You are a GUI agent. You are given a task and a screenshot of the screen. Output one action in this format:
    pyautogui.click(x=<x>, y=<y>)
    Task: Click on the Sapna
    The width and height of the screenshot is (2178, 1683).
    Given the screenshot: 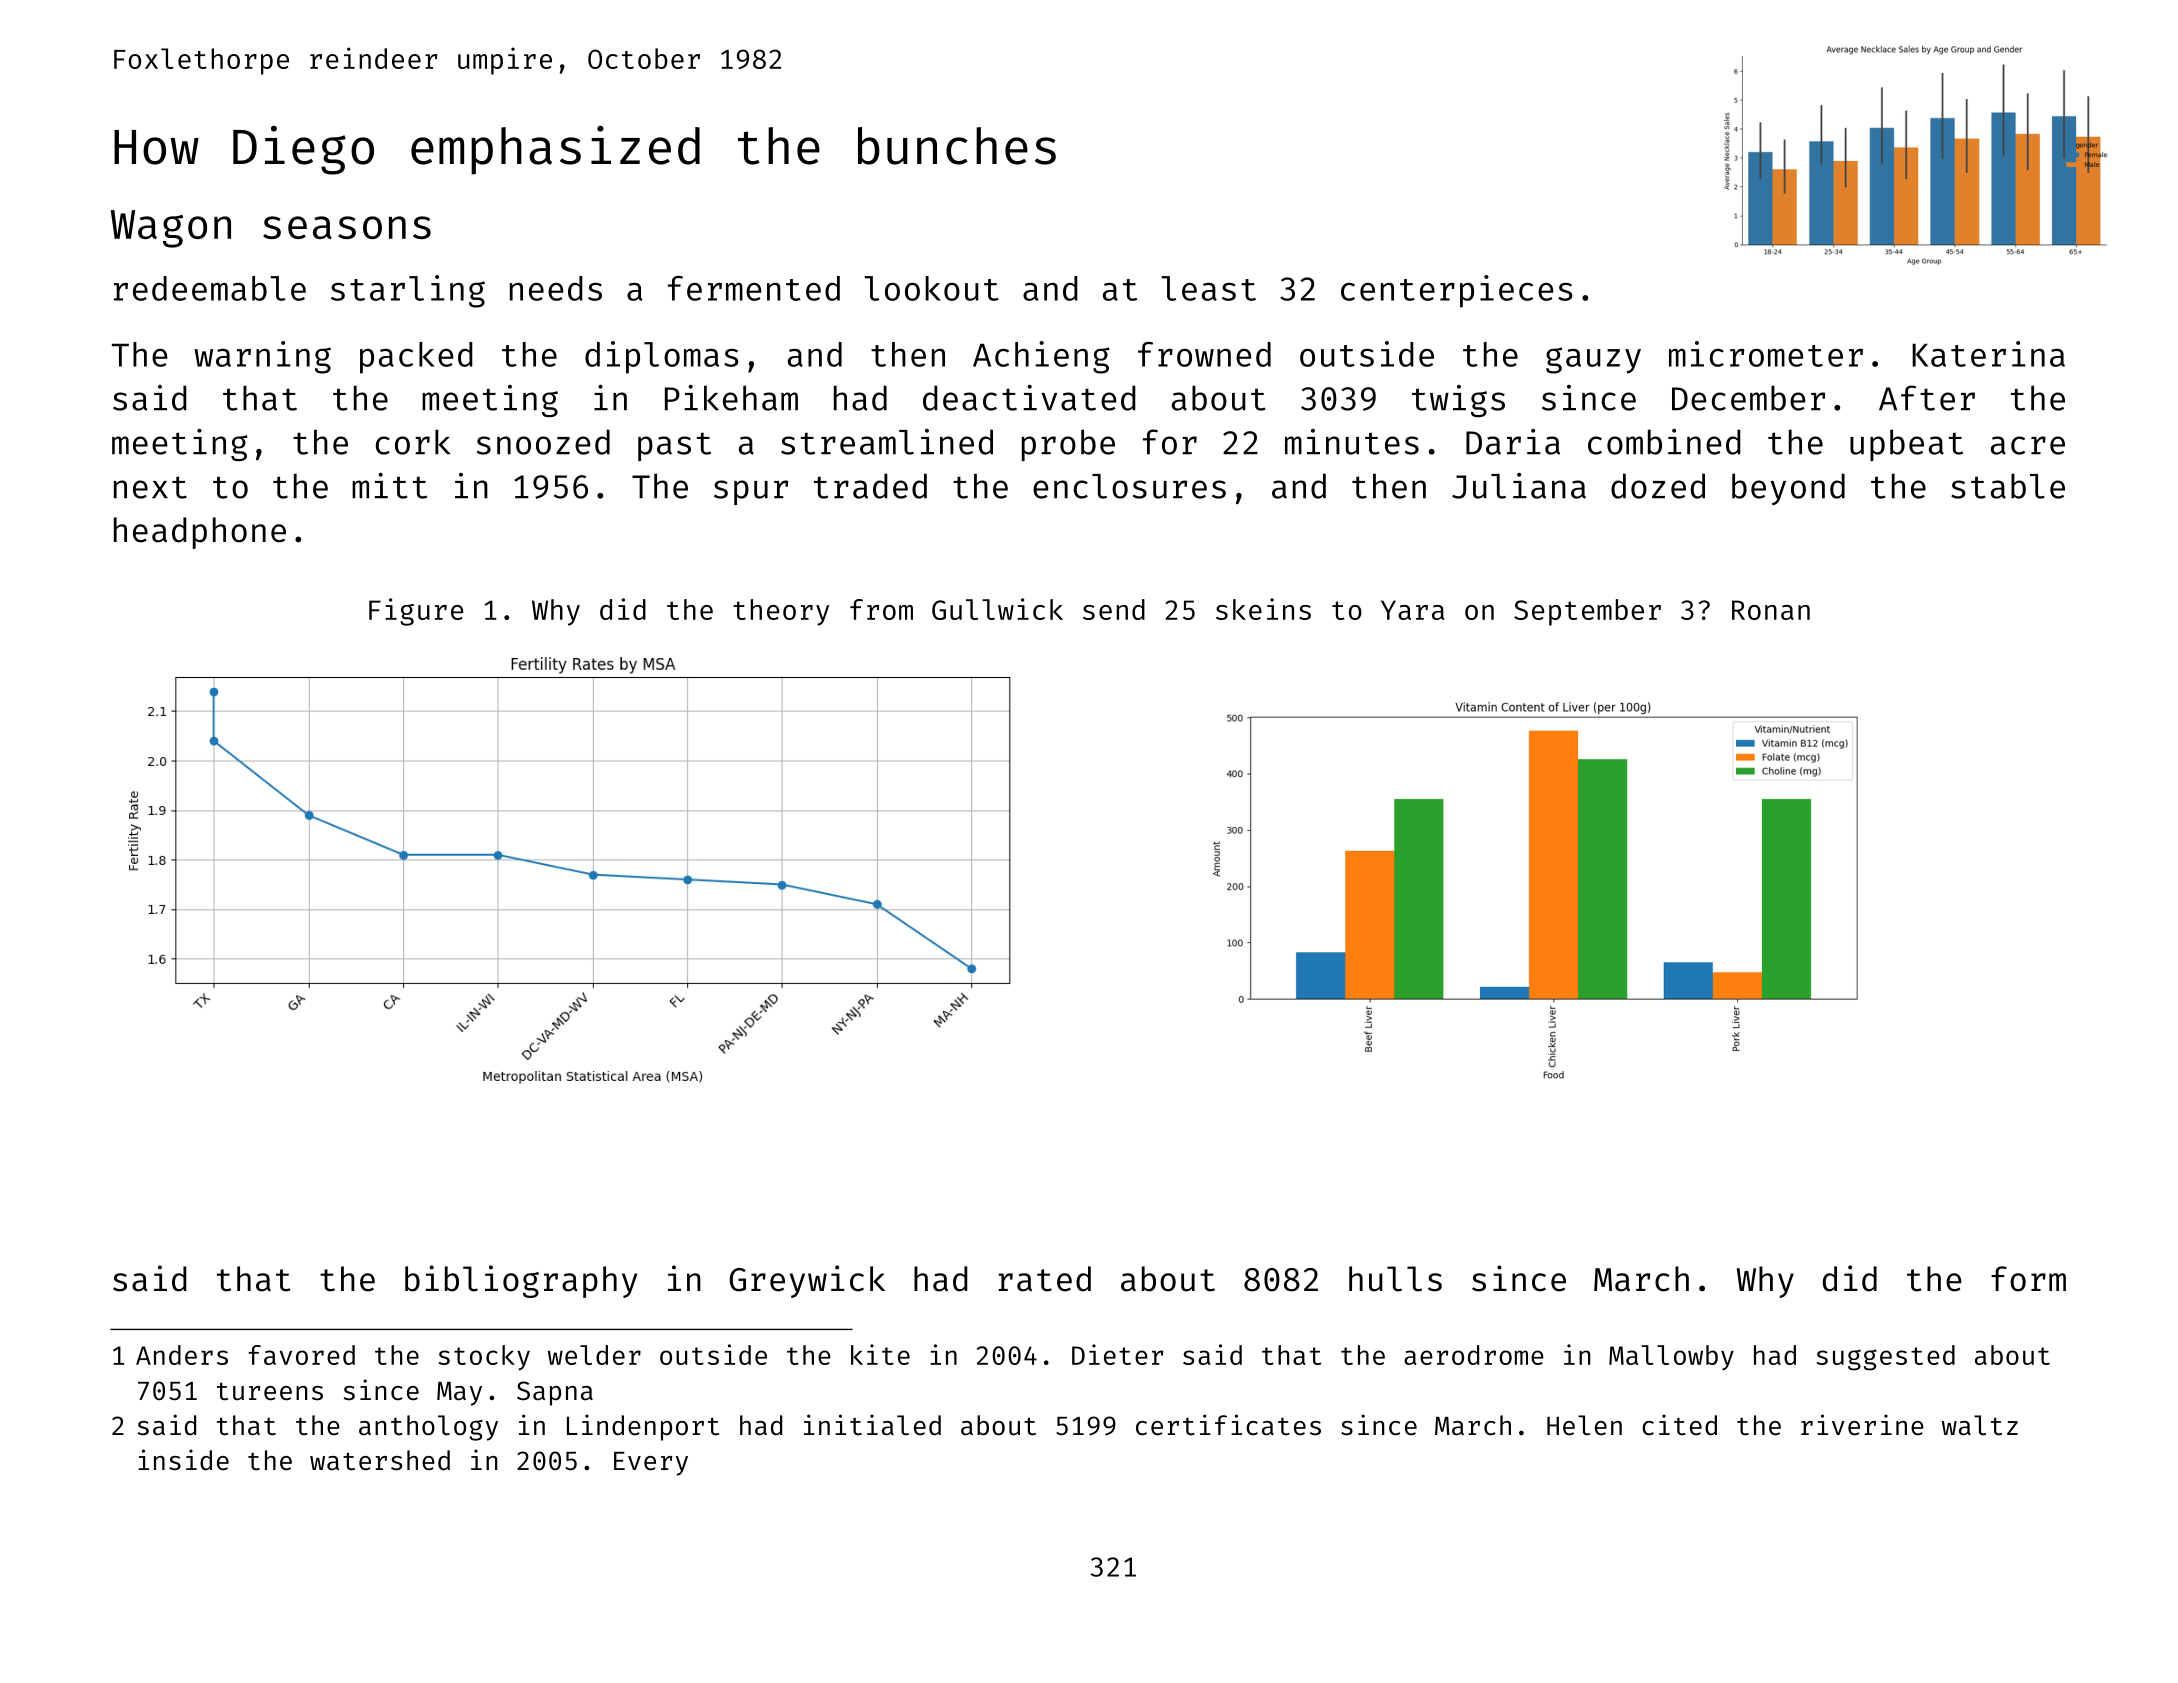 What is the action you would take?
    pyautogui.click(x=555, y=1393)
